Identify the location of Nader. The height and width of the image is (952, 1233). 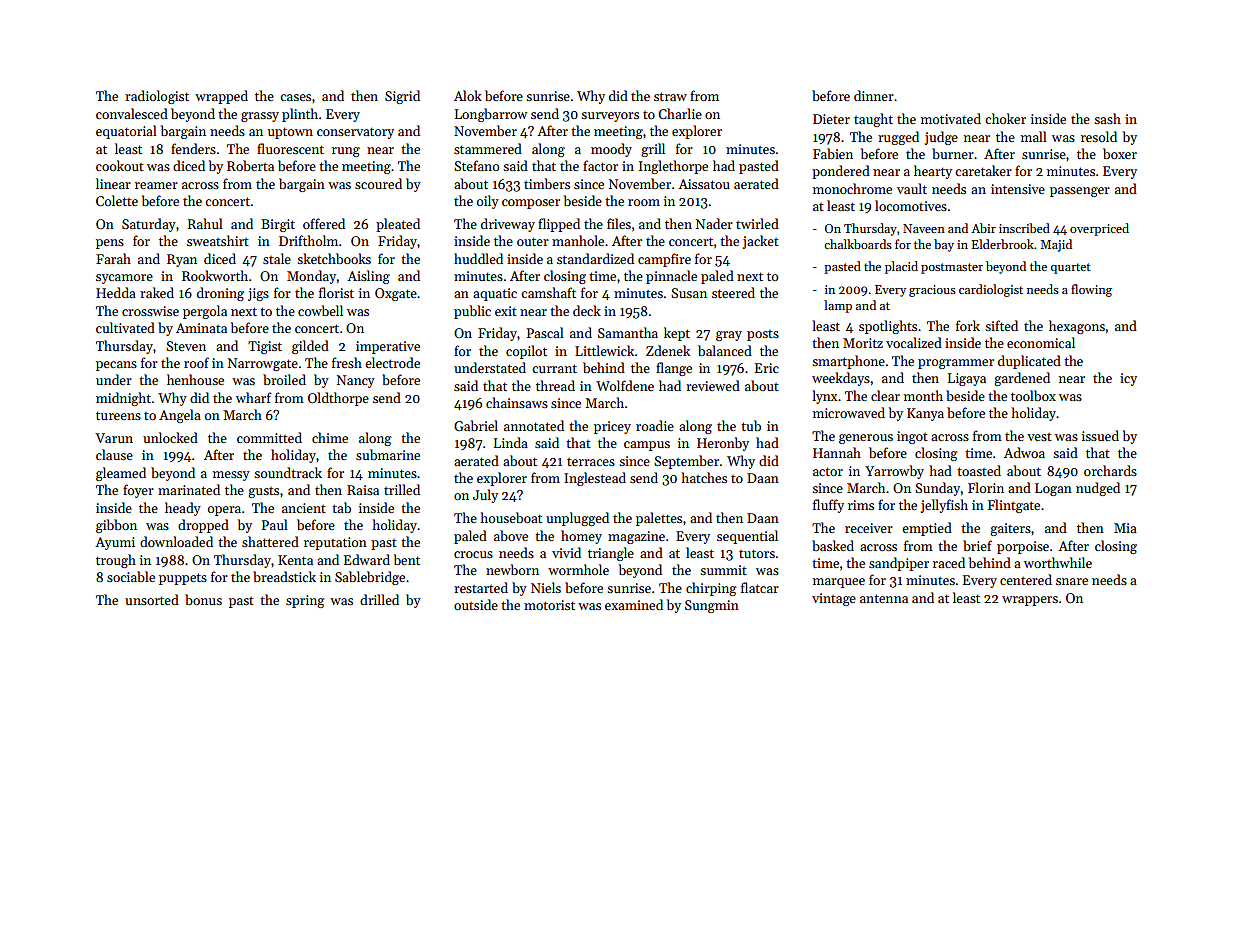
(714, 223).
